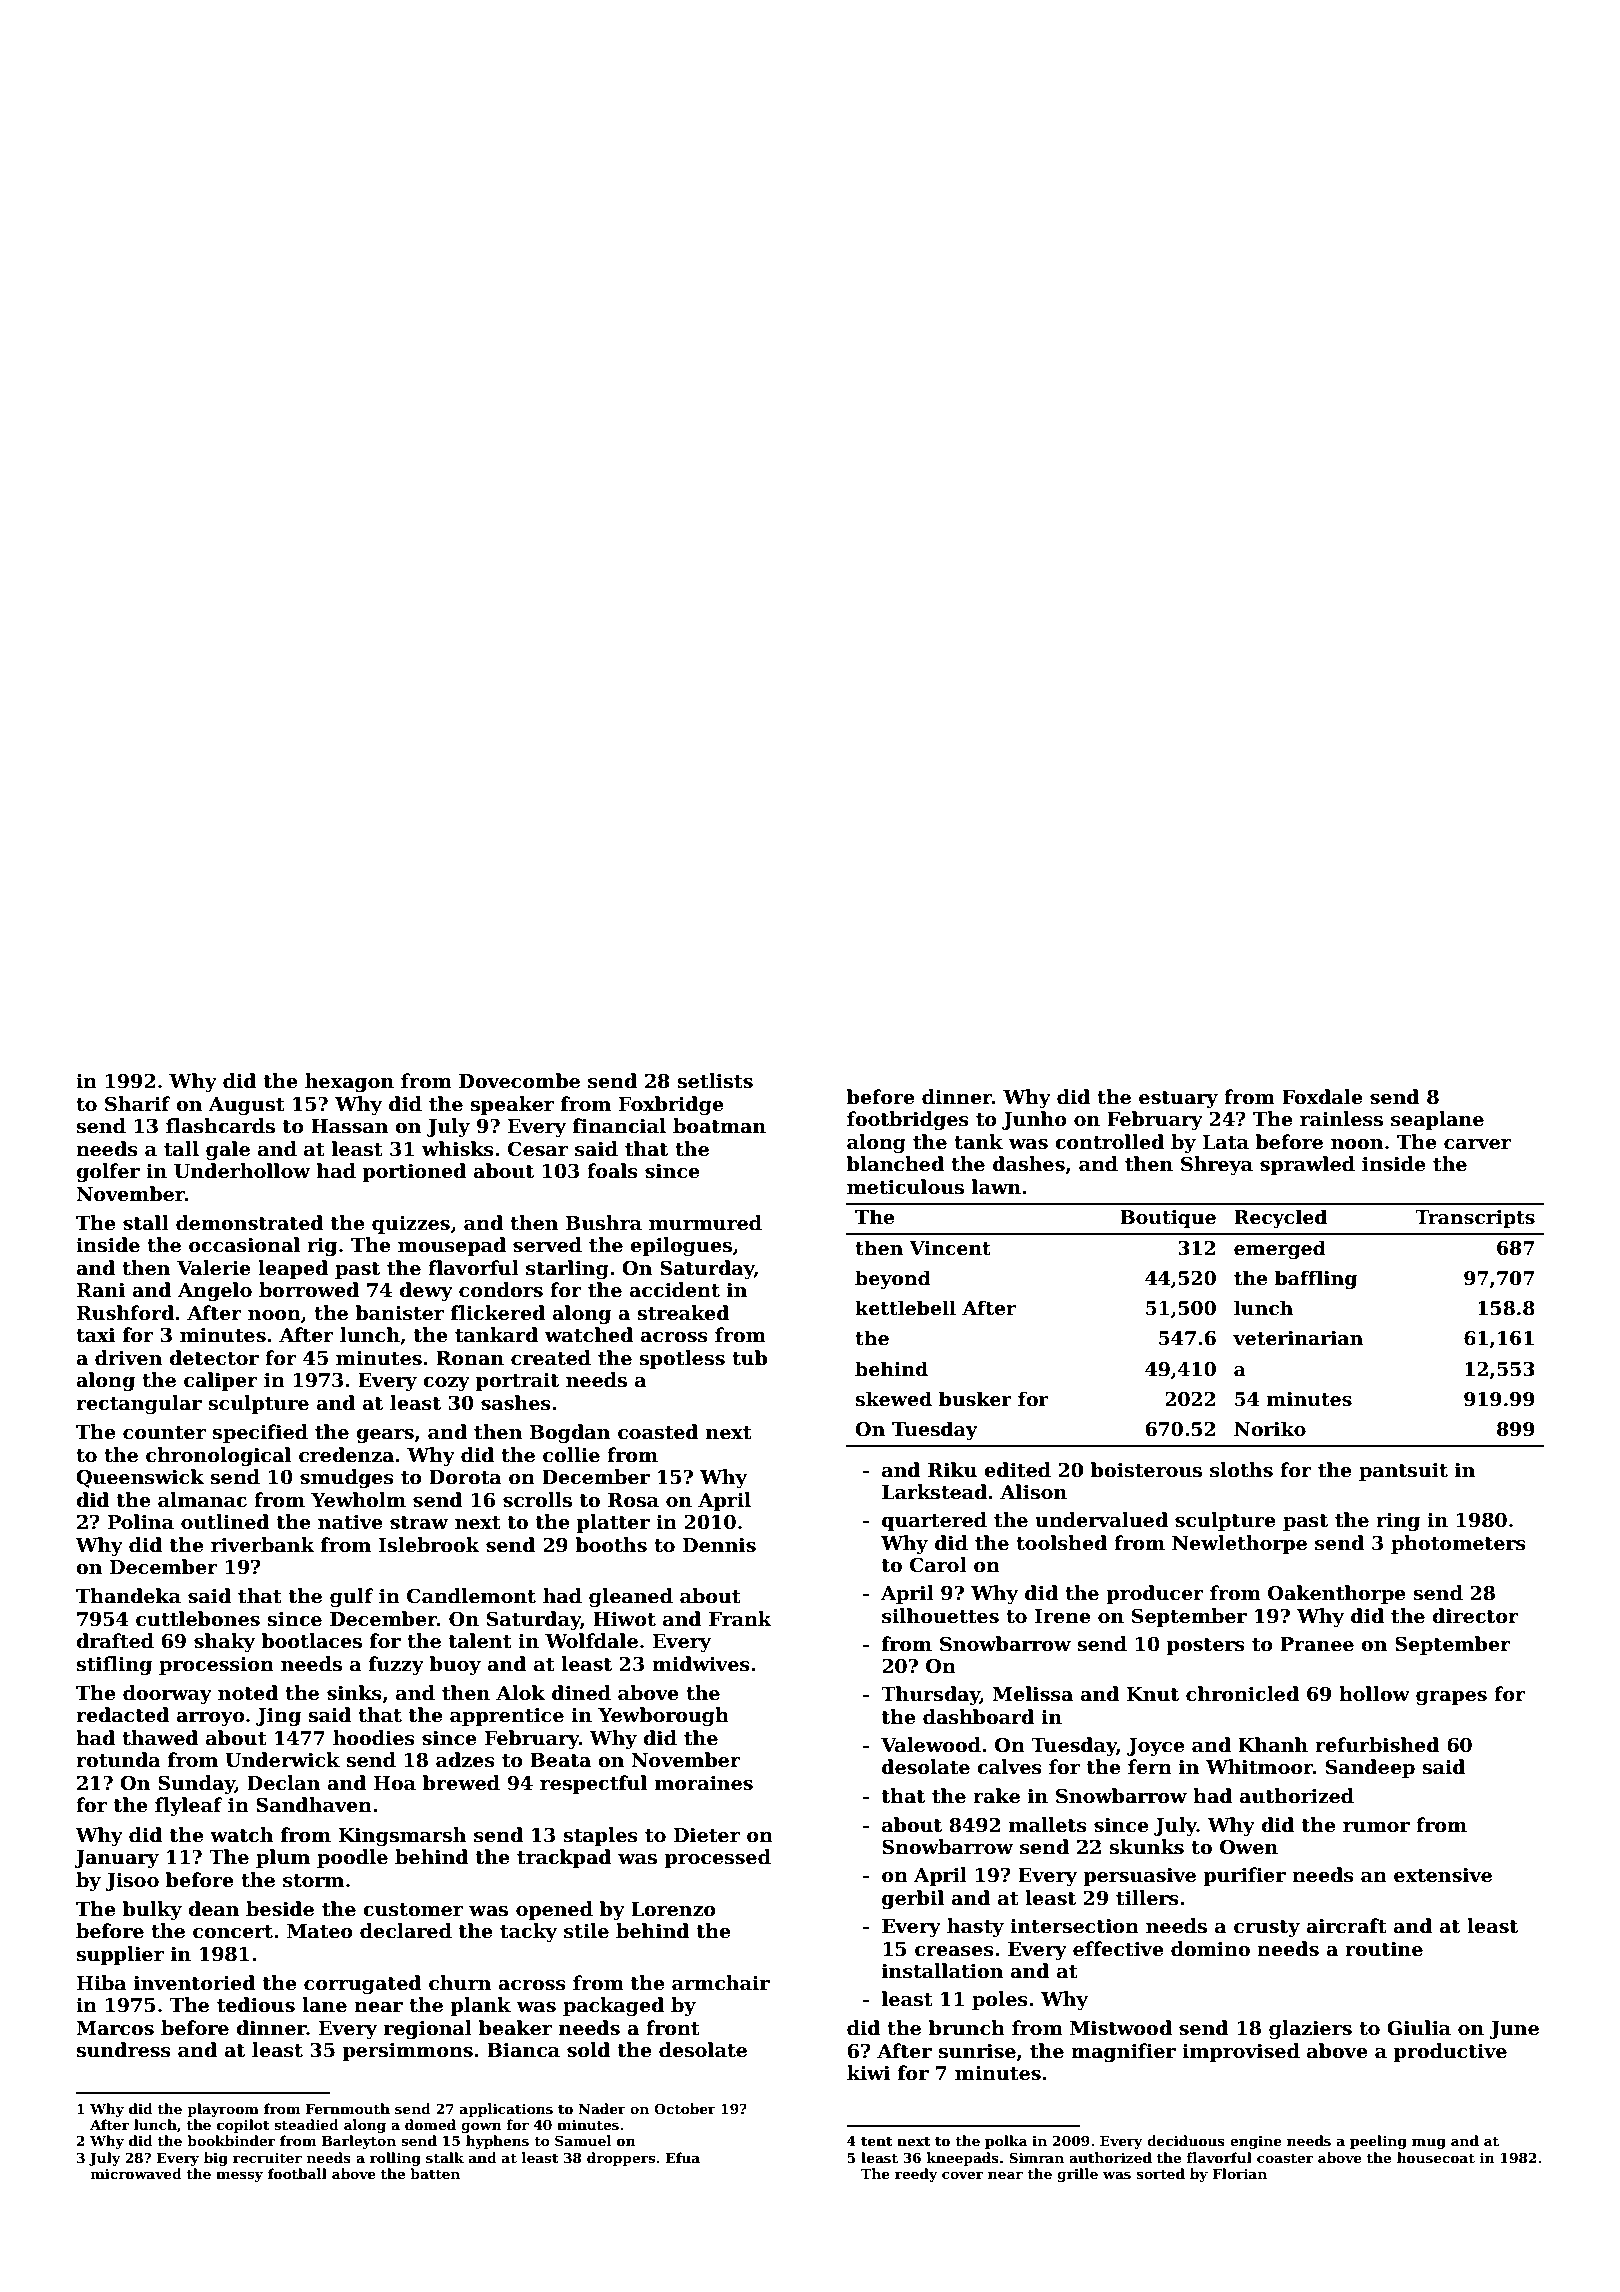  Describe the element at coordinates (138, 1104) in the screenshot. I see `Sharif` at that location.
